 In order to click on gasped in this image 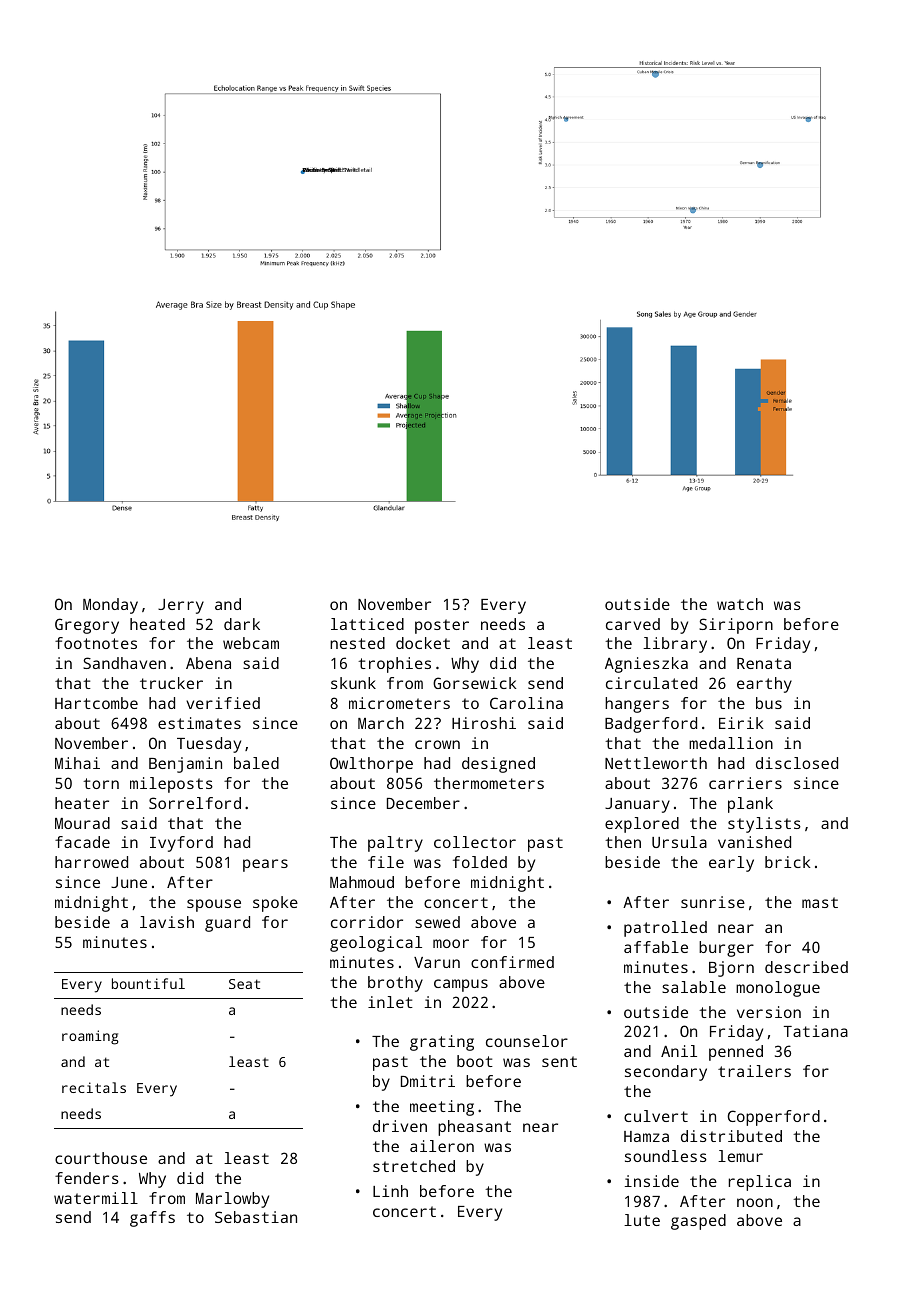, I will do `click(698, 1222)`.
